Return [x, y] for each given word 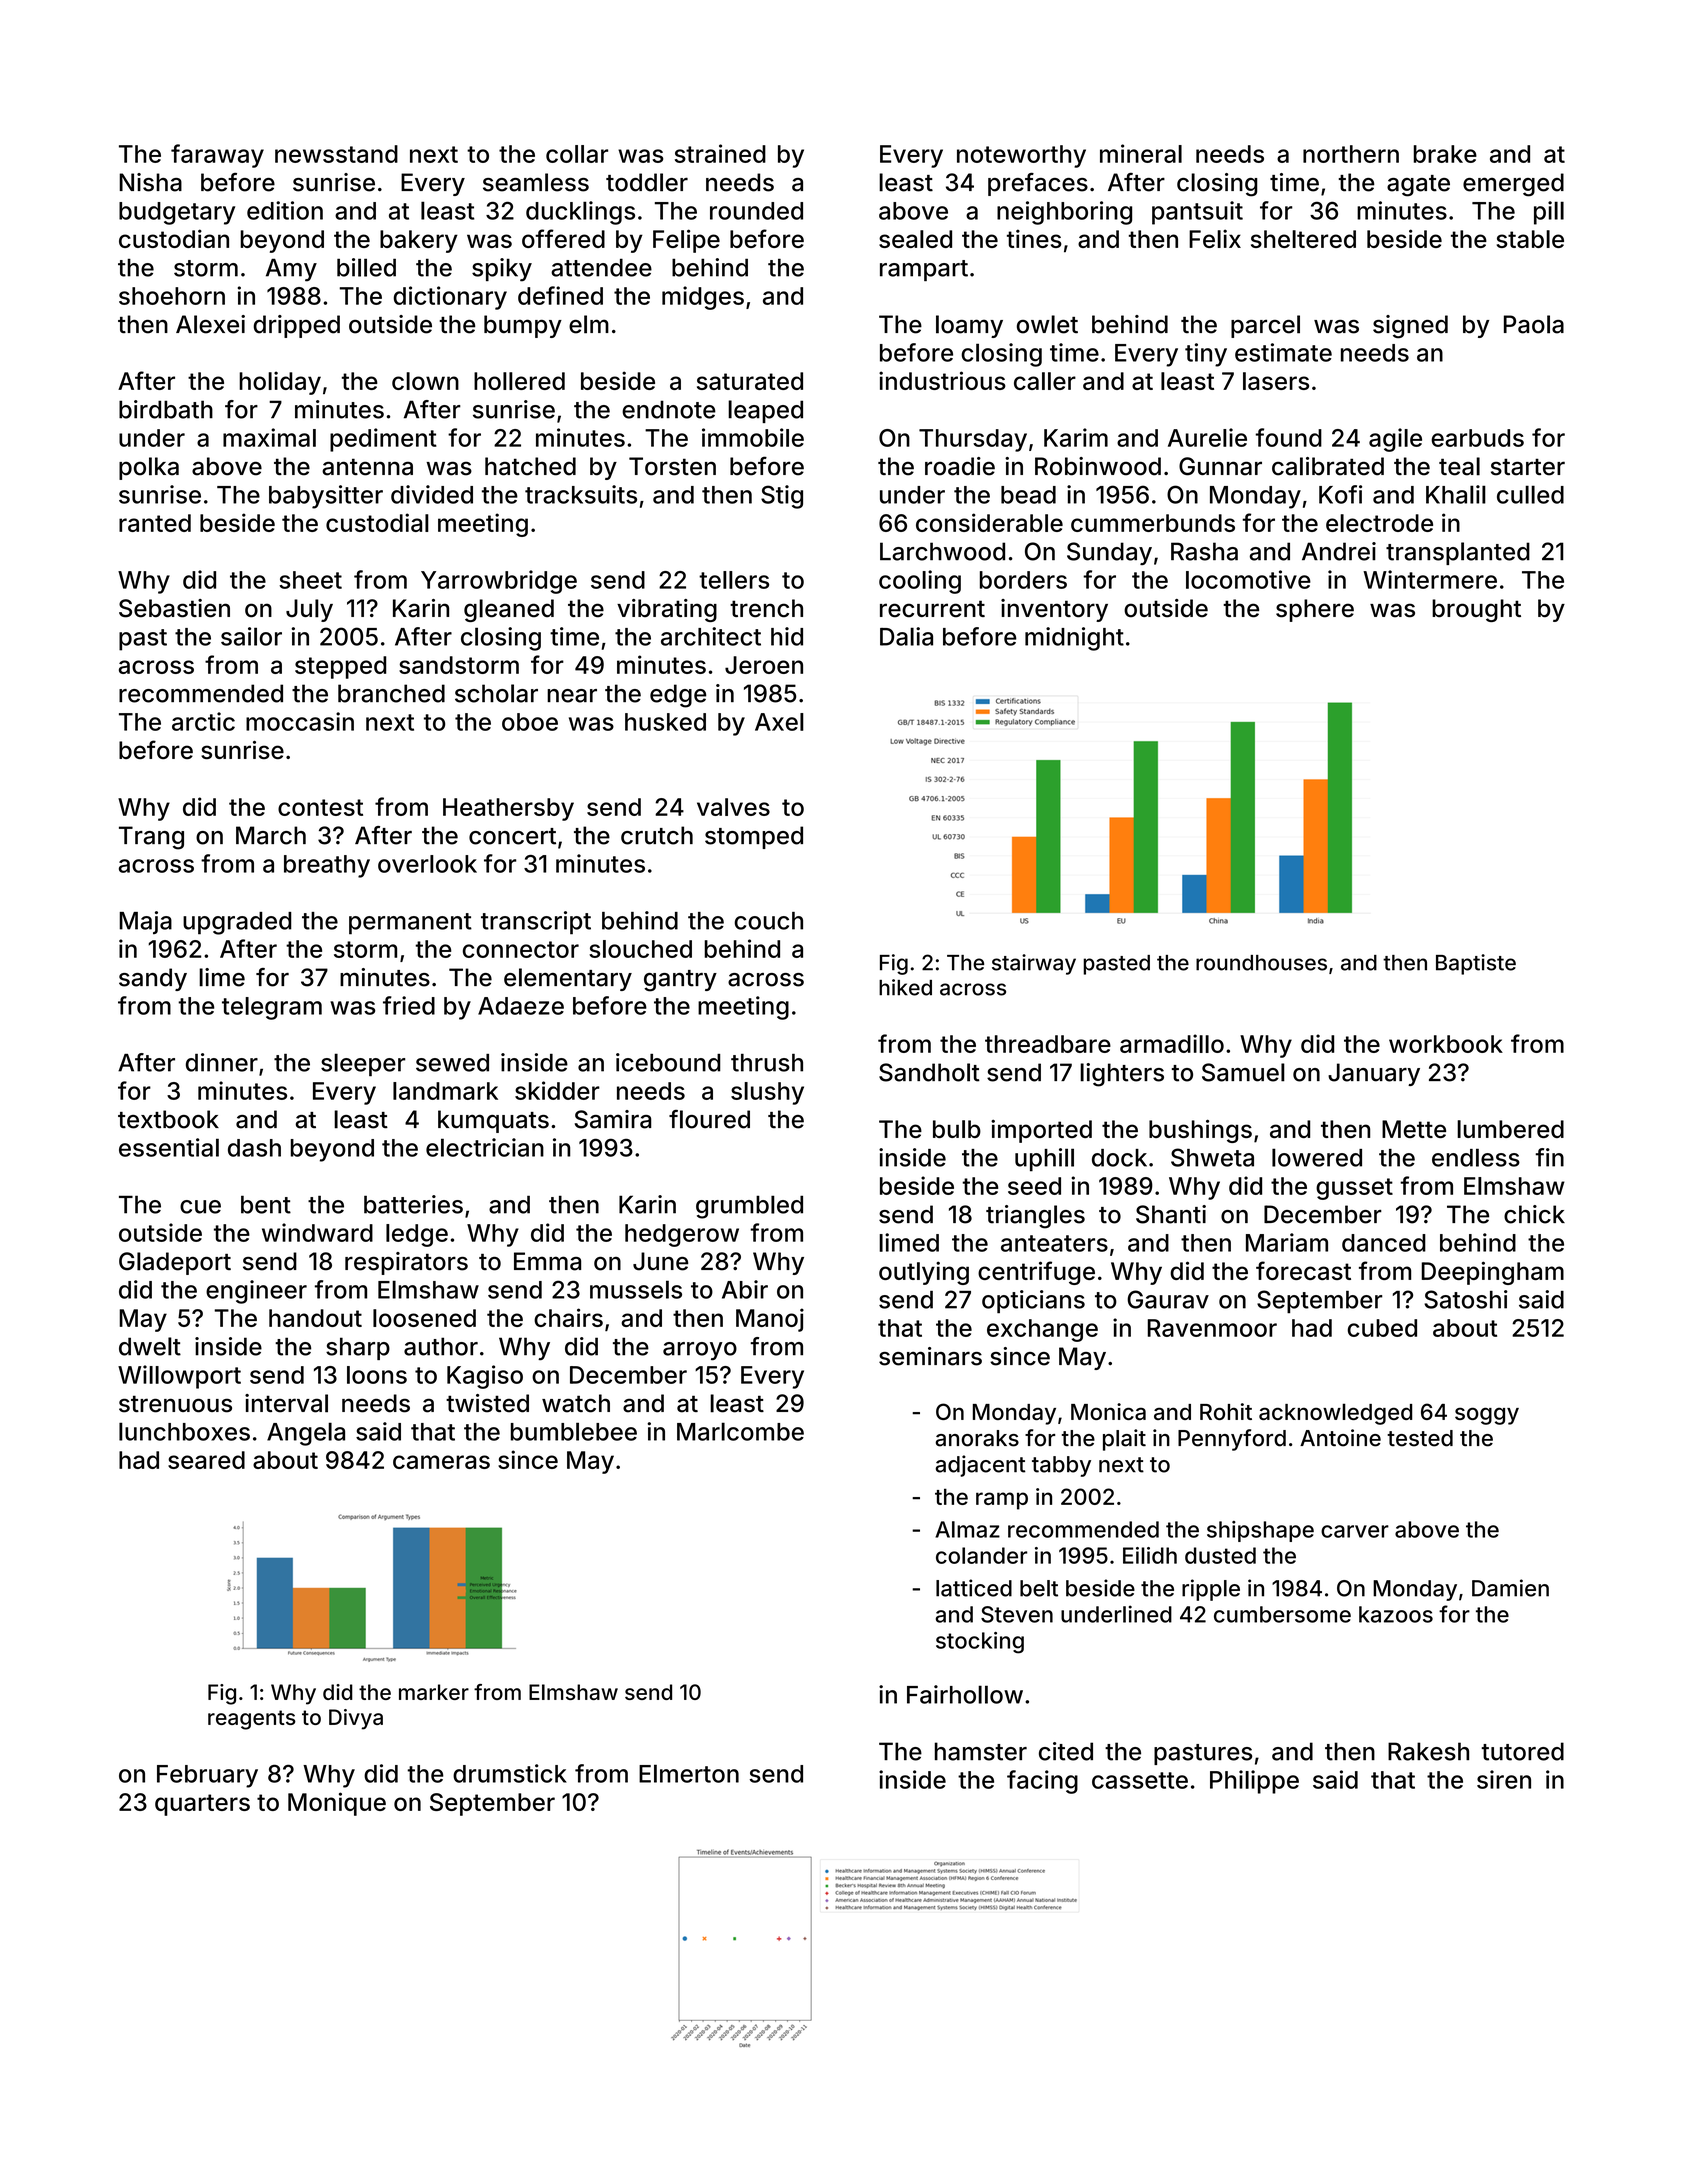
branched [391, 693]
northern [1351, 154]
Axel [779, 722]
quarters [202, 1805]
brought [1476, 610]
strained [720, 153]
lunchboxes [184, 1431]
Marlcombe [740, 1431]
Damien [1510, 1588]
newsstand [336, 154]
